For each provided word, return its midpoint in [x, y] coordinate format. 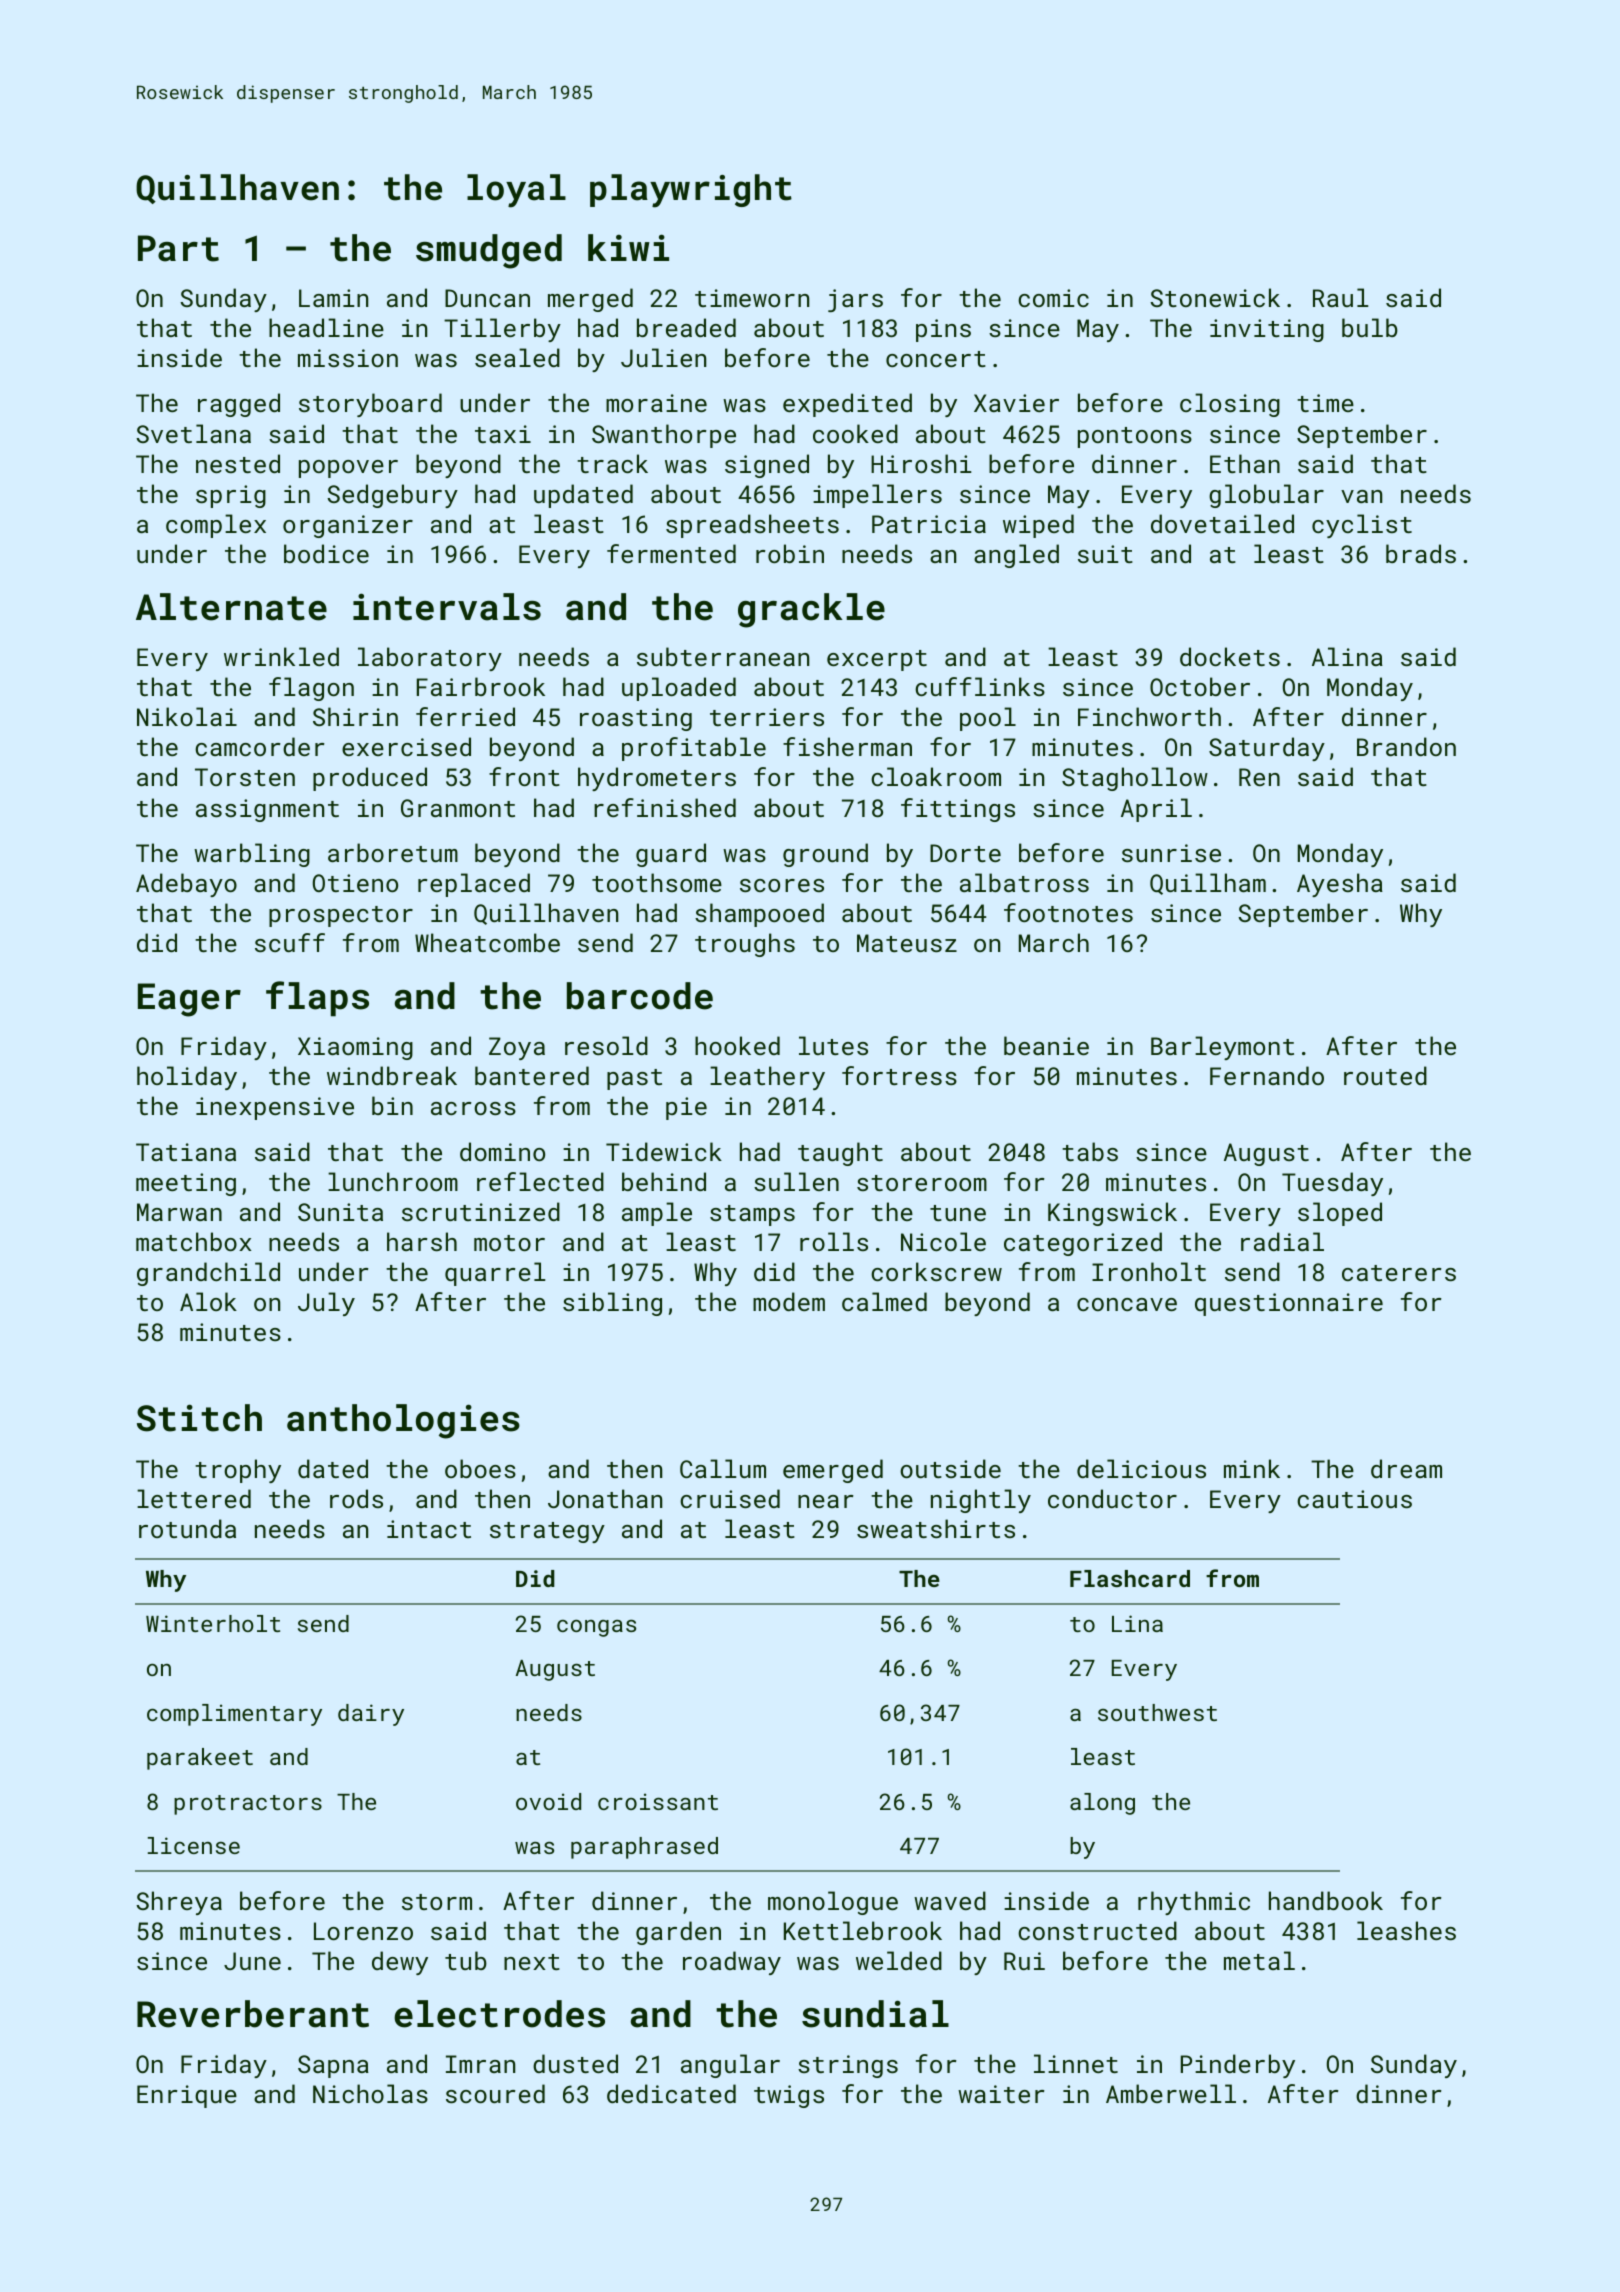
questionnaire [1289, 1304]
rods [356, 1498]
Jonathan [605, 1498]
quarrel [495, 1274]
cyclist [1362, 526]
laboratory [430, 659]
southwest [1157, 1712]
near [826, 1501]
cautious [1354, 1499]
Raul [1341, 297]
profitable [694, 749]
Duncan [487, 298]
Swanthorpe [664, 436]
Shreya [179, 1903]
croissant [658, 1801]
